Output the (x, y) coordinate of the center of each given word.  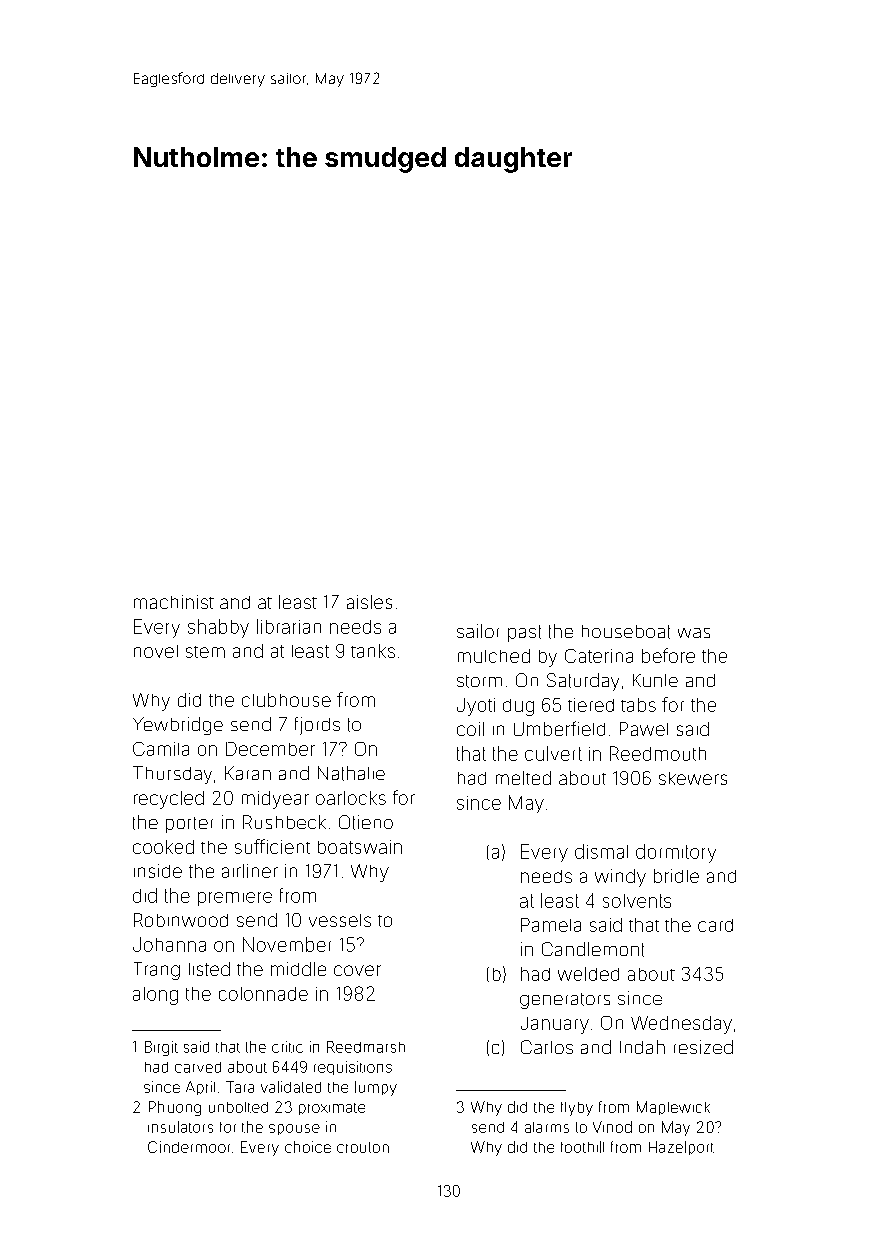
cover (357, 970)
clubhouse (286, 700)
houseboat (626, 632)
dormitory (676, 853)
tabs (638, 705)
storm (479, 681)
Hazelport (681, 1148)
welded (588, 974)
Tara (240, 1087)
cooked (163, 847)
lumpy (376, 1088)
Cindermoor (189, 1147)
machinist (174, 602)
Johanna (169, 944)
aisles (369, 602)
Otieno (366, 822)
